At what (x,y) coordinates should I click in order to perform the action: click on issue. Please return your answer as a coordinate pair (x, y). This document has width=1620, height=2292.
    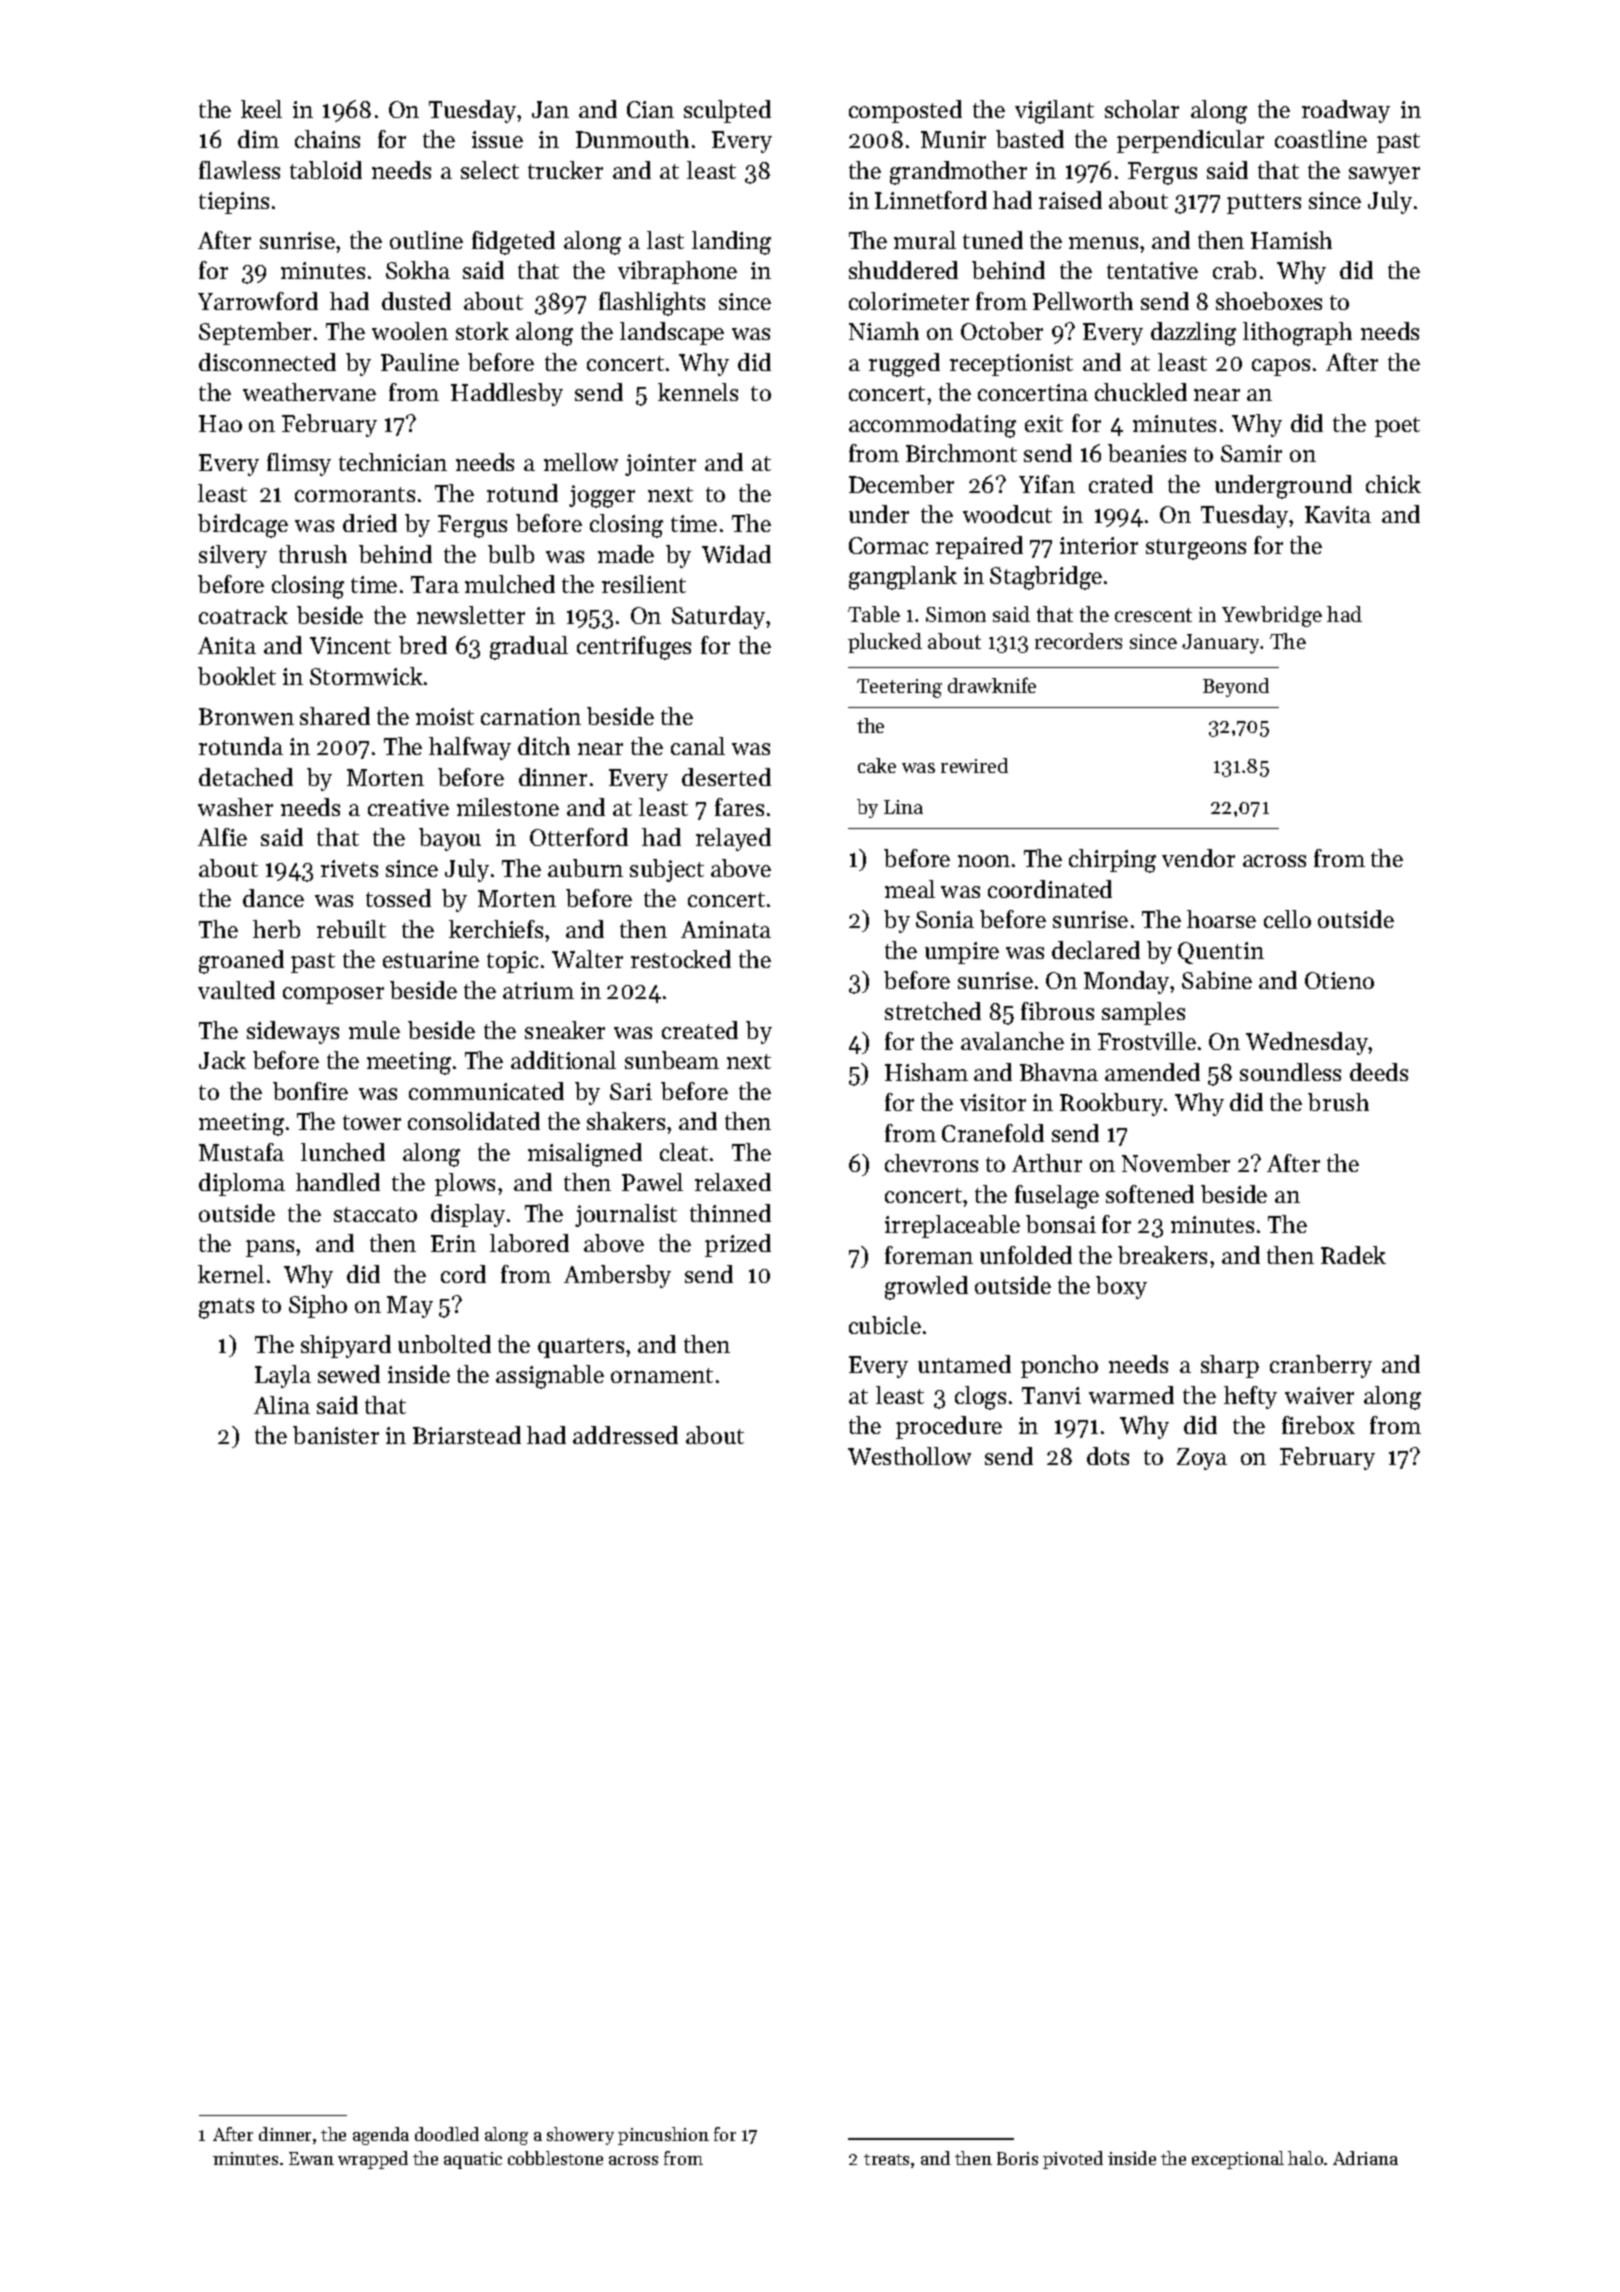
    Looking at the image, I should click on (497, 139).
